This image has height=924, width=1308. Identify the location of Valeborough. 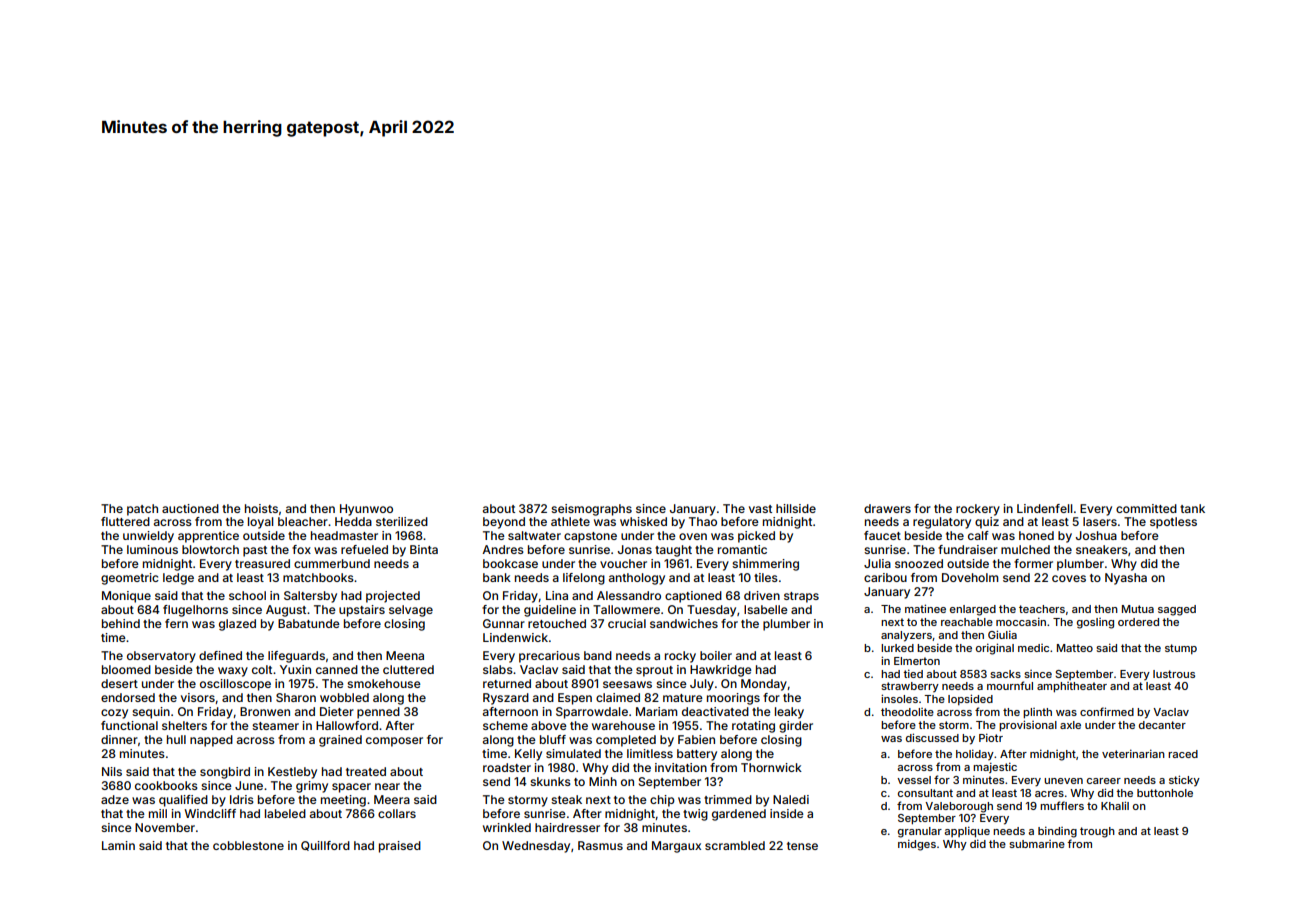
(959, 807).
